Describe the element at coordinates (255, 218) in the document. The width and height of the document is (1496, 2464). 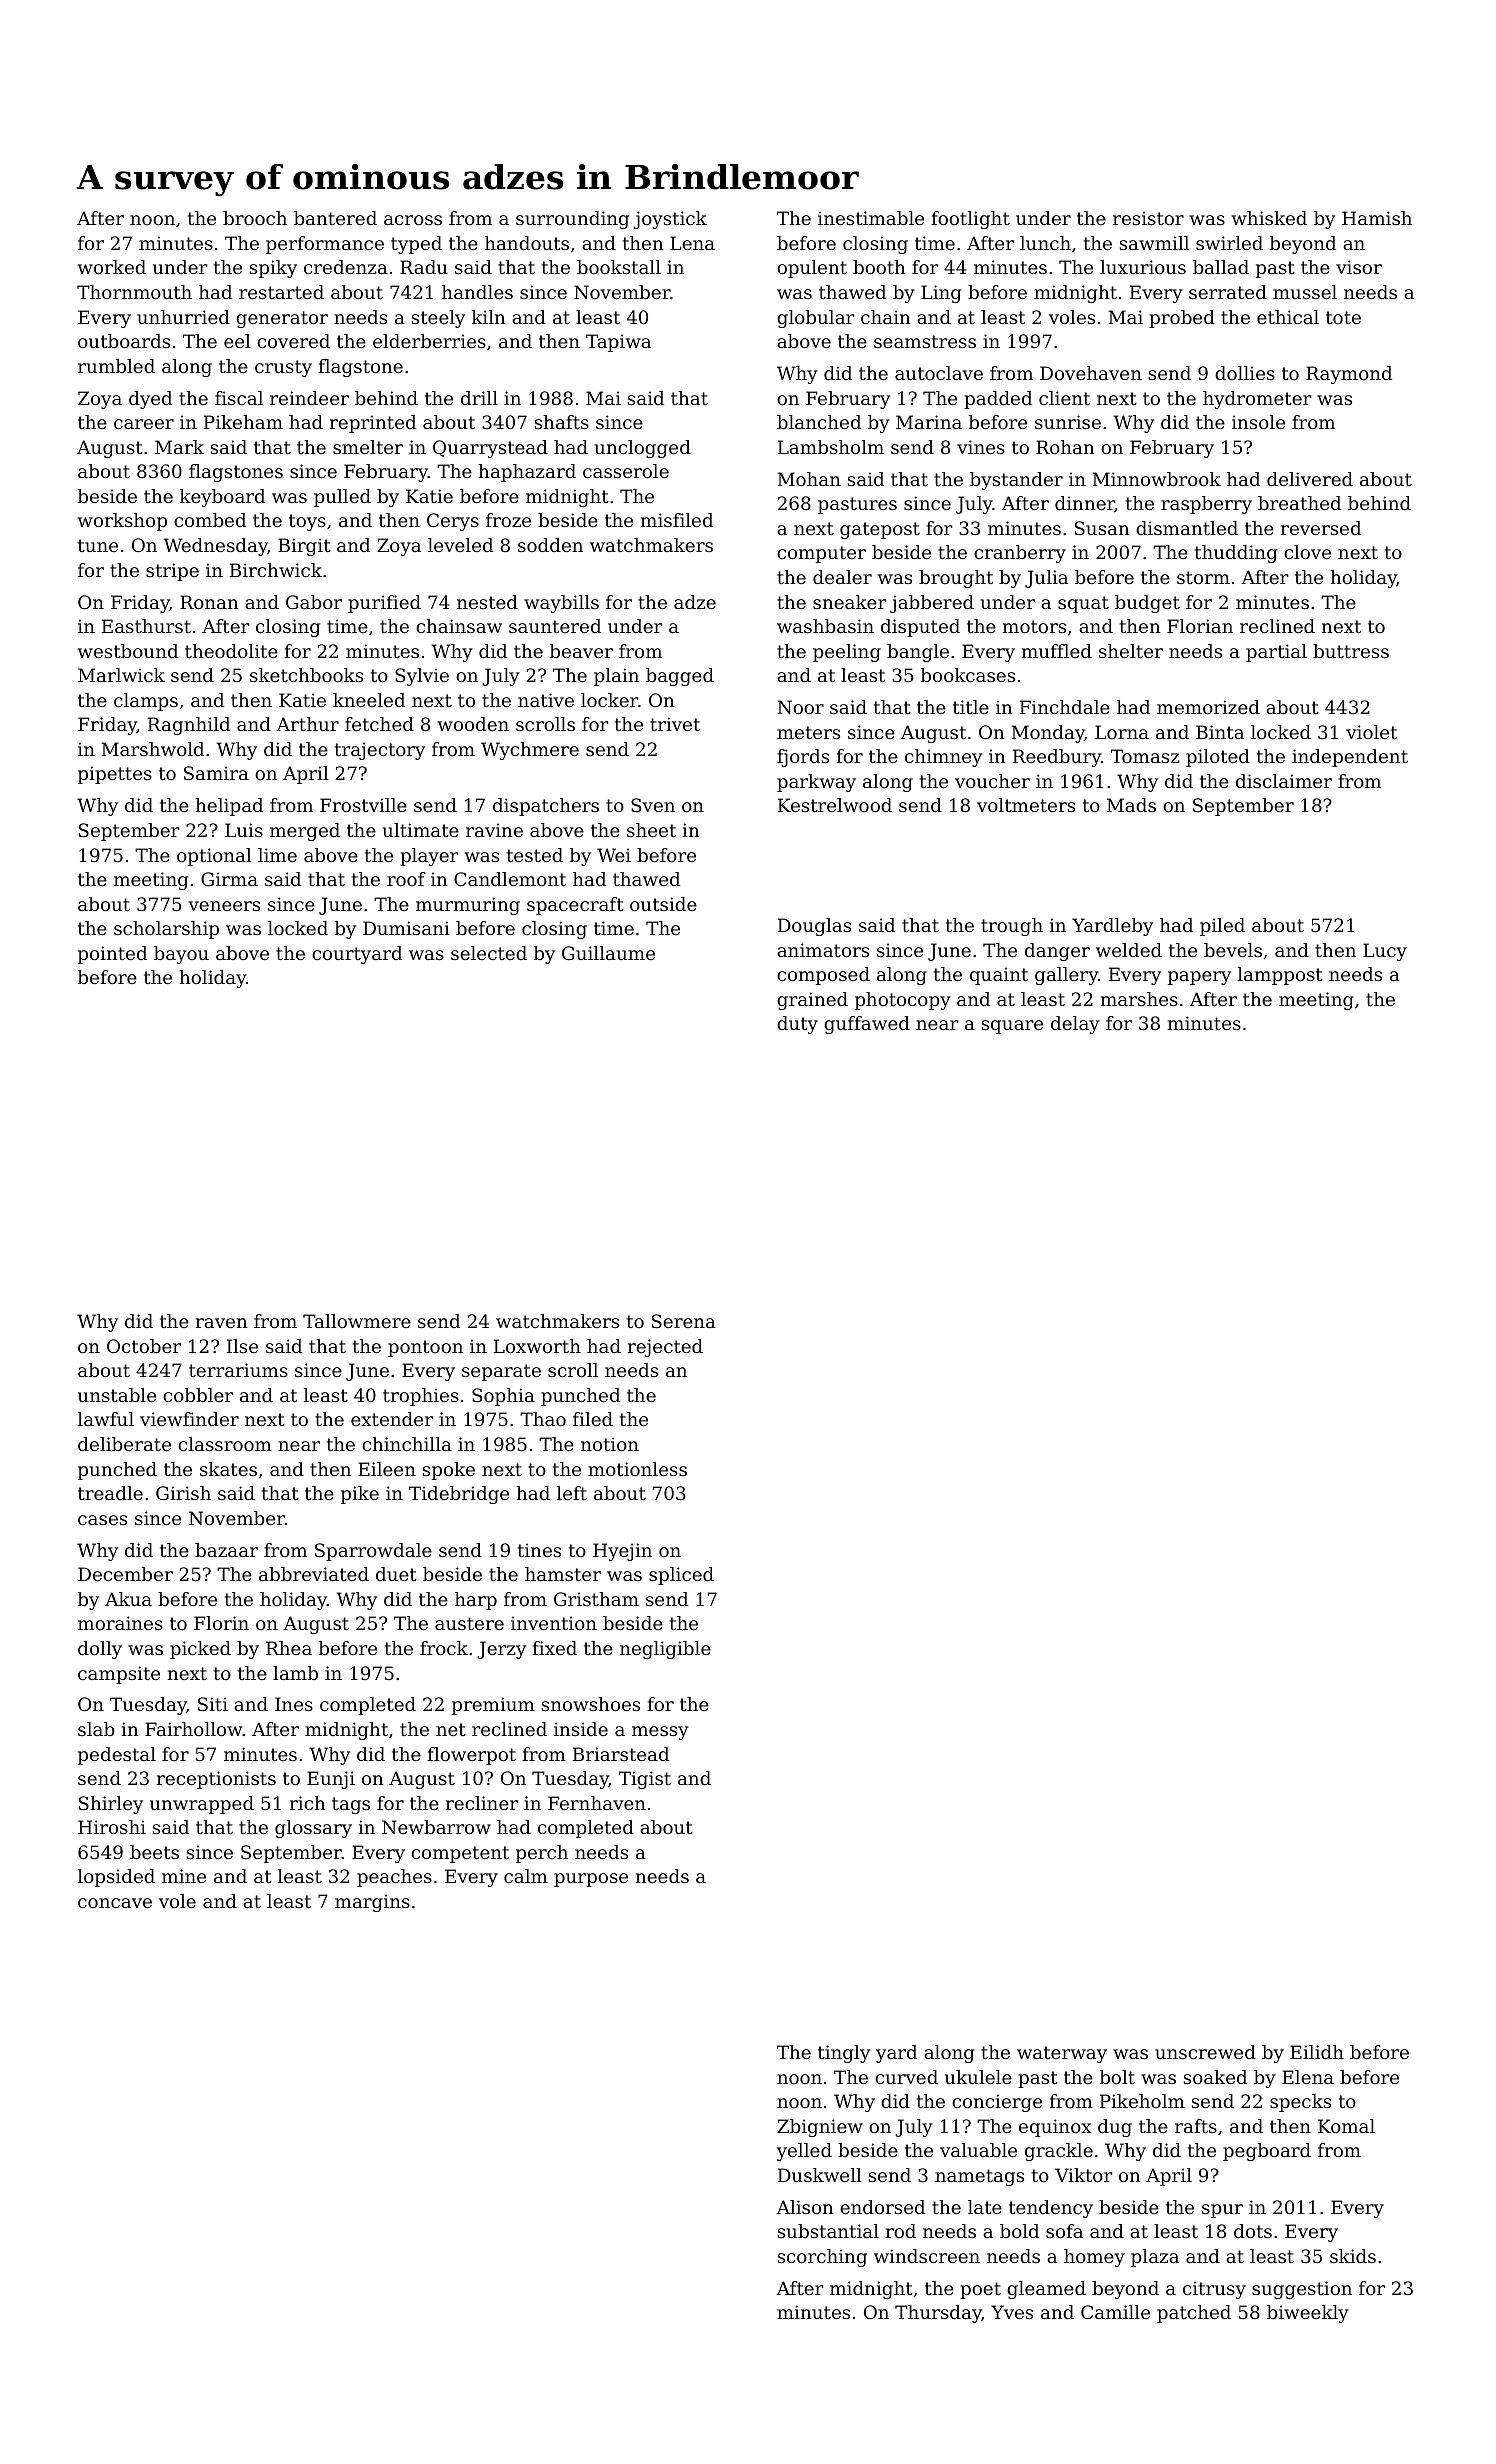
I see `brooch` at that location.
